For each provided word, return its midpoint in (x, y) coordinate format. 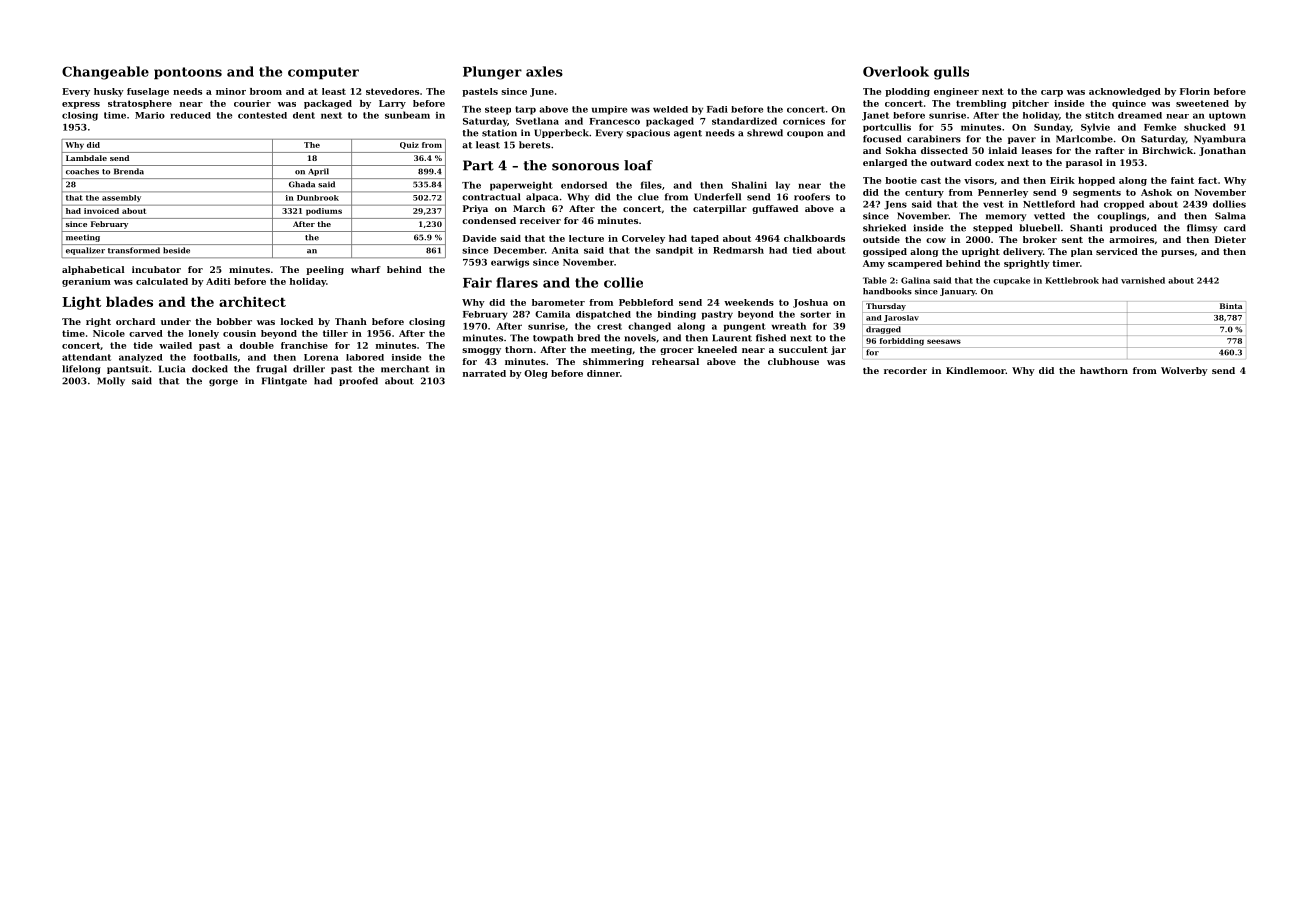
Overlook (896, 71)
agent (688, 134)
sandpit (674, 251)
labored (365, 357)
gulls (951, 73)
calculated (162, 281)
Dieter (1230, 239)
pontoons (188, 73)
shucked (1205, 127)
